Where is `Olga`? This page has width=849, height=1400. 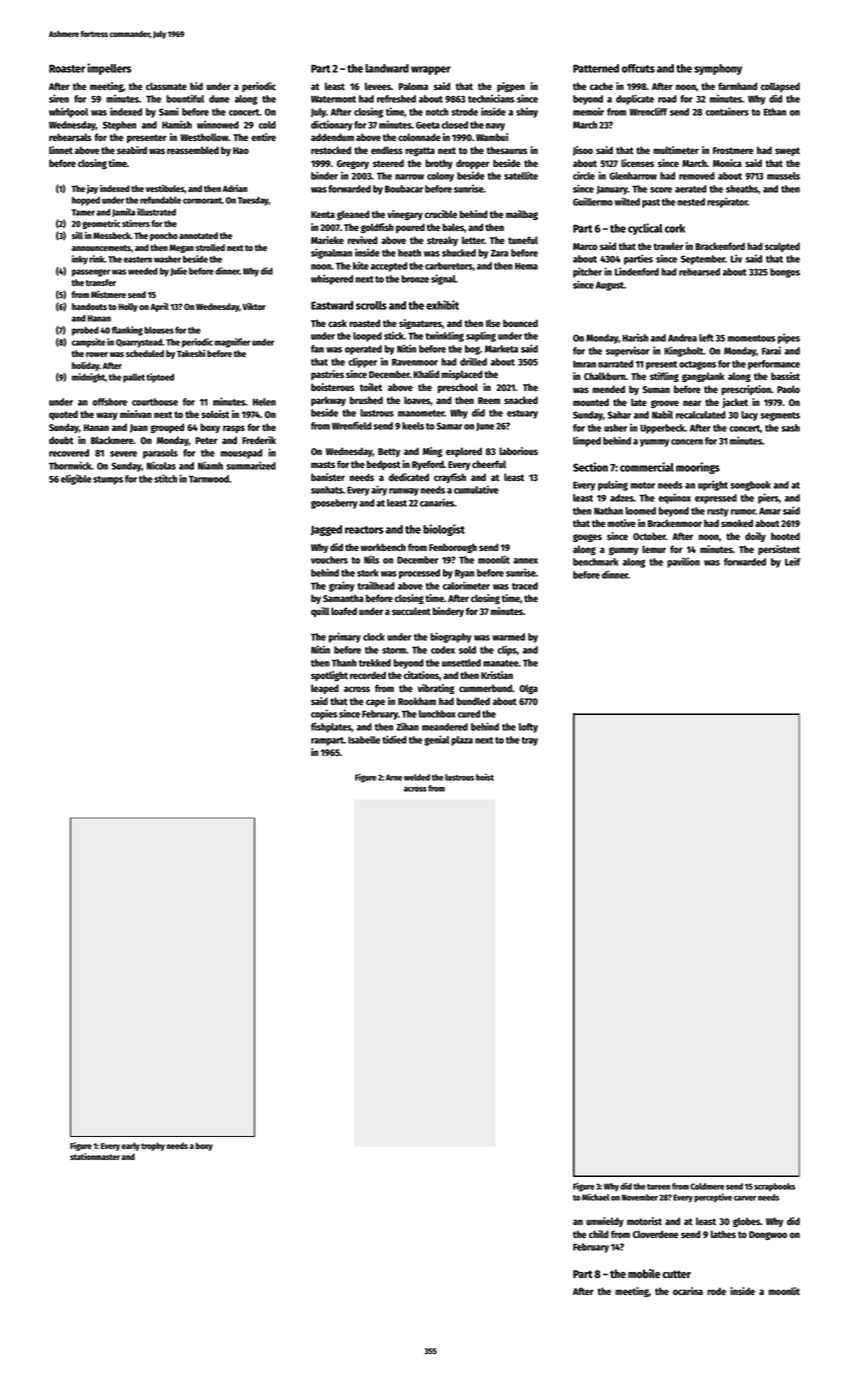 Olga is located at coordinates (528, 689).
